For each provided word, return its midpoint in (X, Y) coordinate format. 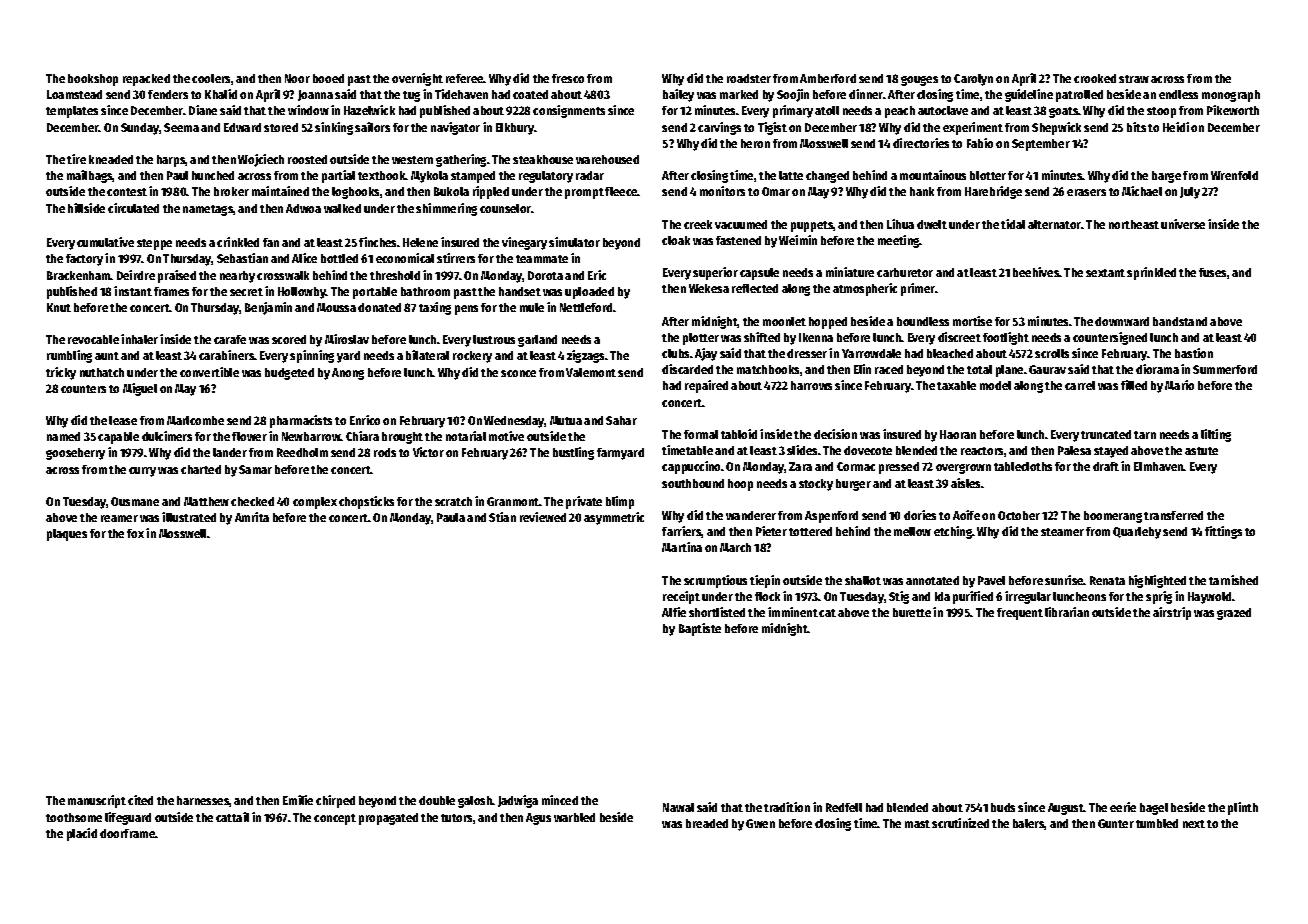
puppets (812, 226)
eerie (1123, 807)
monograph (1231, 96)
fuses (1212, 272)
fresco (568, 78)
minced (560, 800)
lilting (1216, 435)
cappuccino (691, 467)
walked (342, 208)
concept (335, 819)
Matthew (206, 501)
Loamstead (74, 94)
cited (140, 800)
